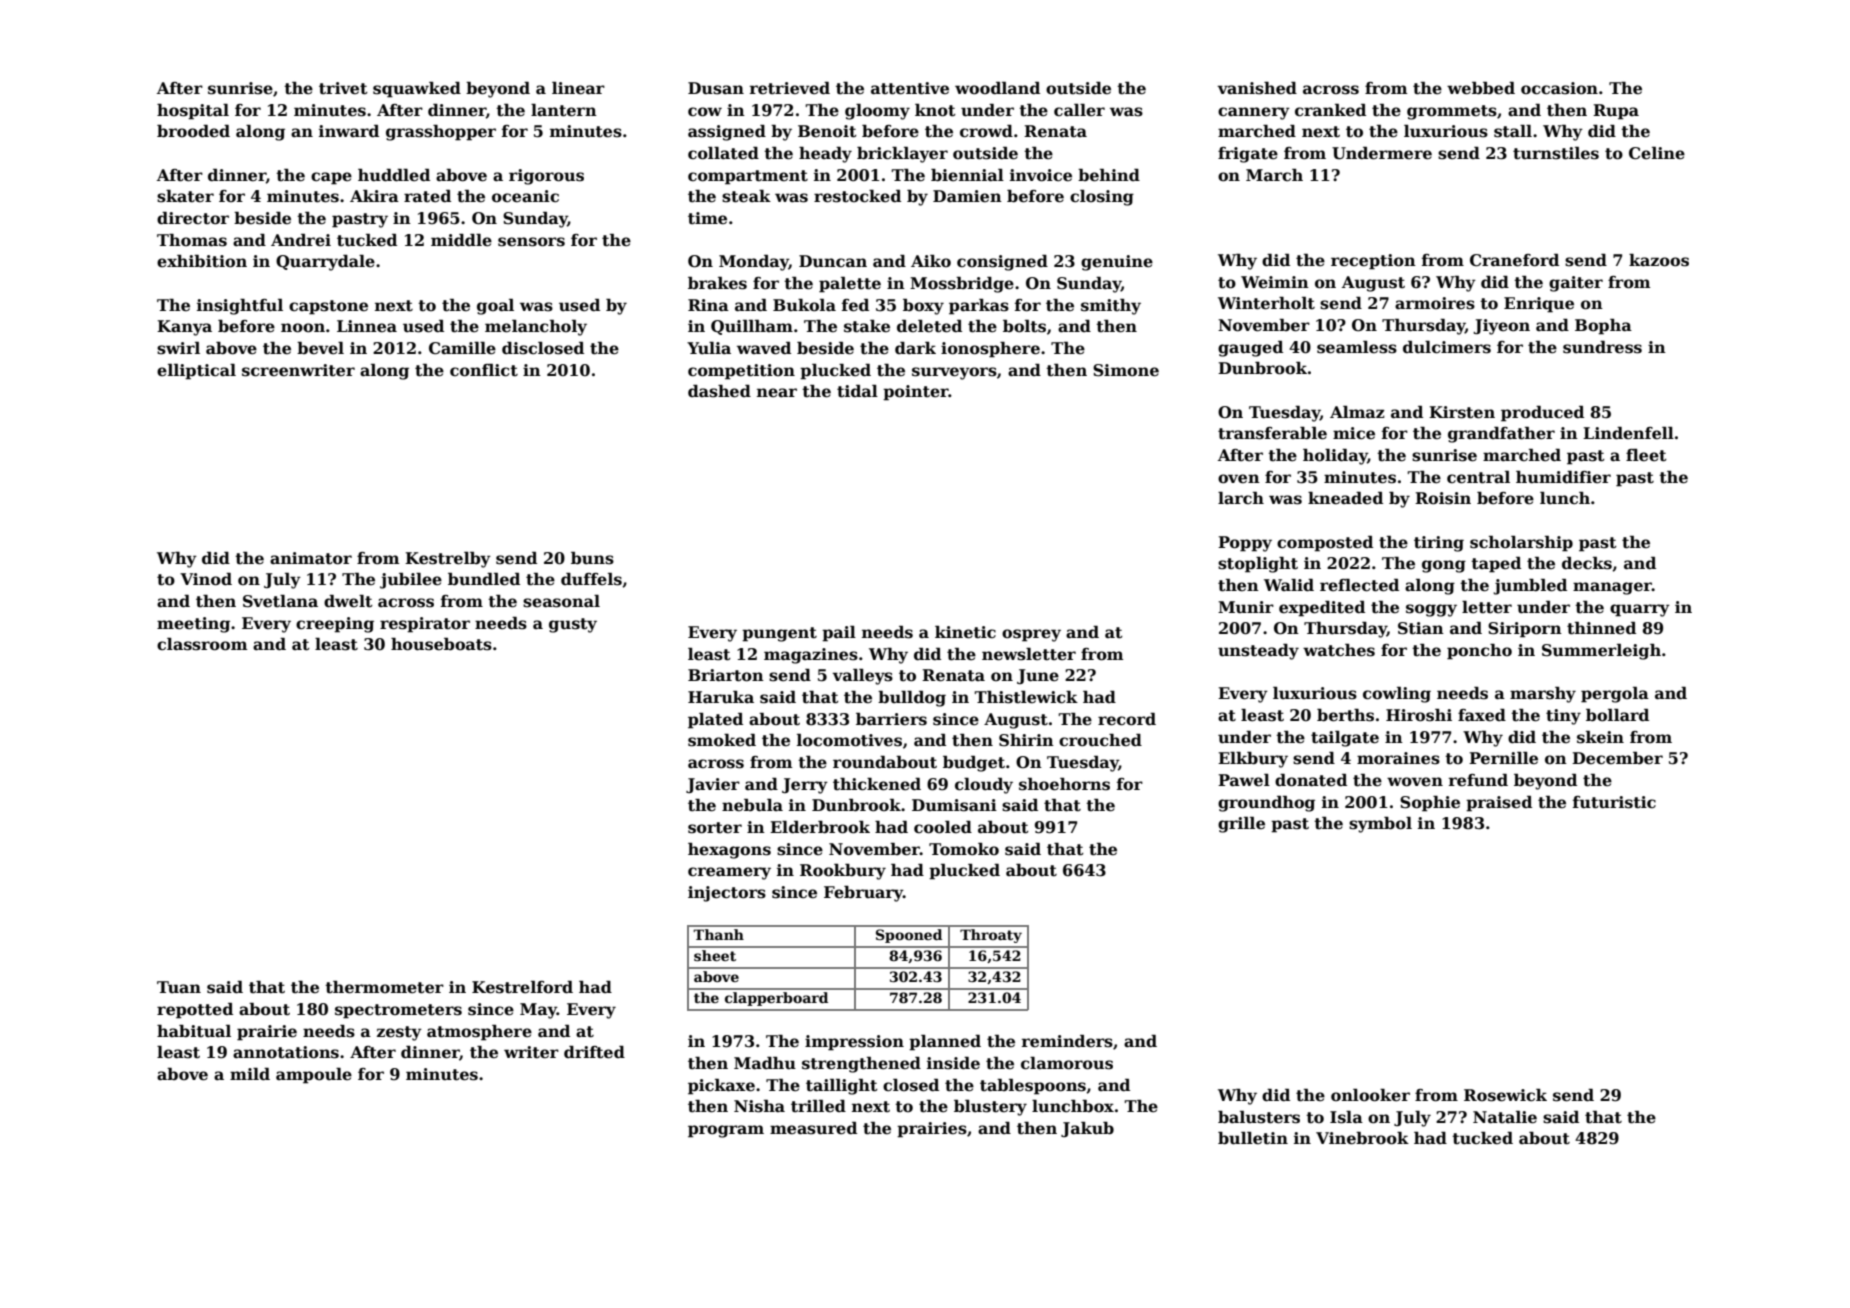  Describe the element at coordinates (311, 558) in the screenshot. I see `animator` at that location.
